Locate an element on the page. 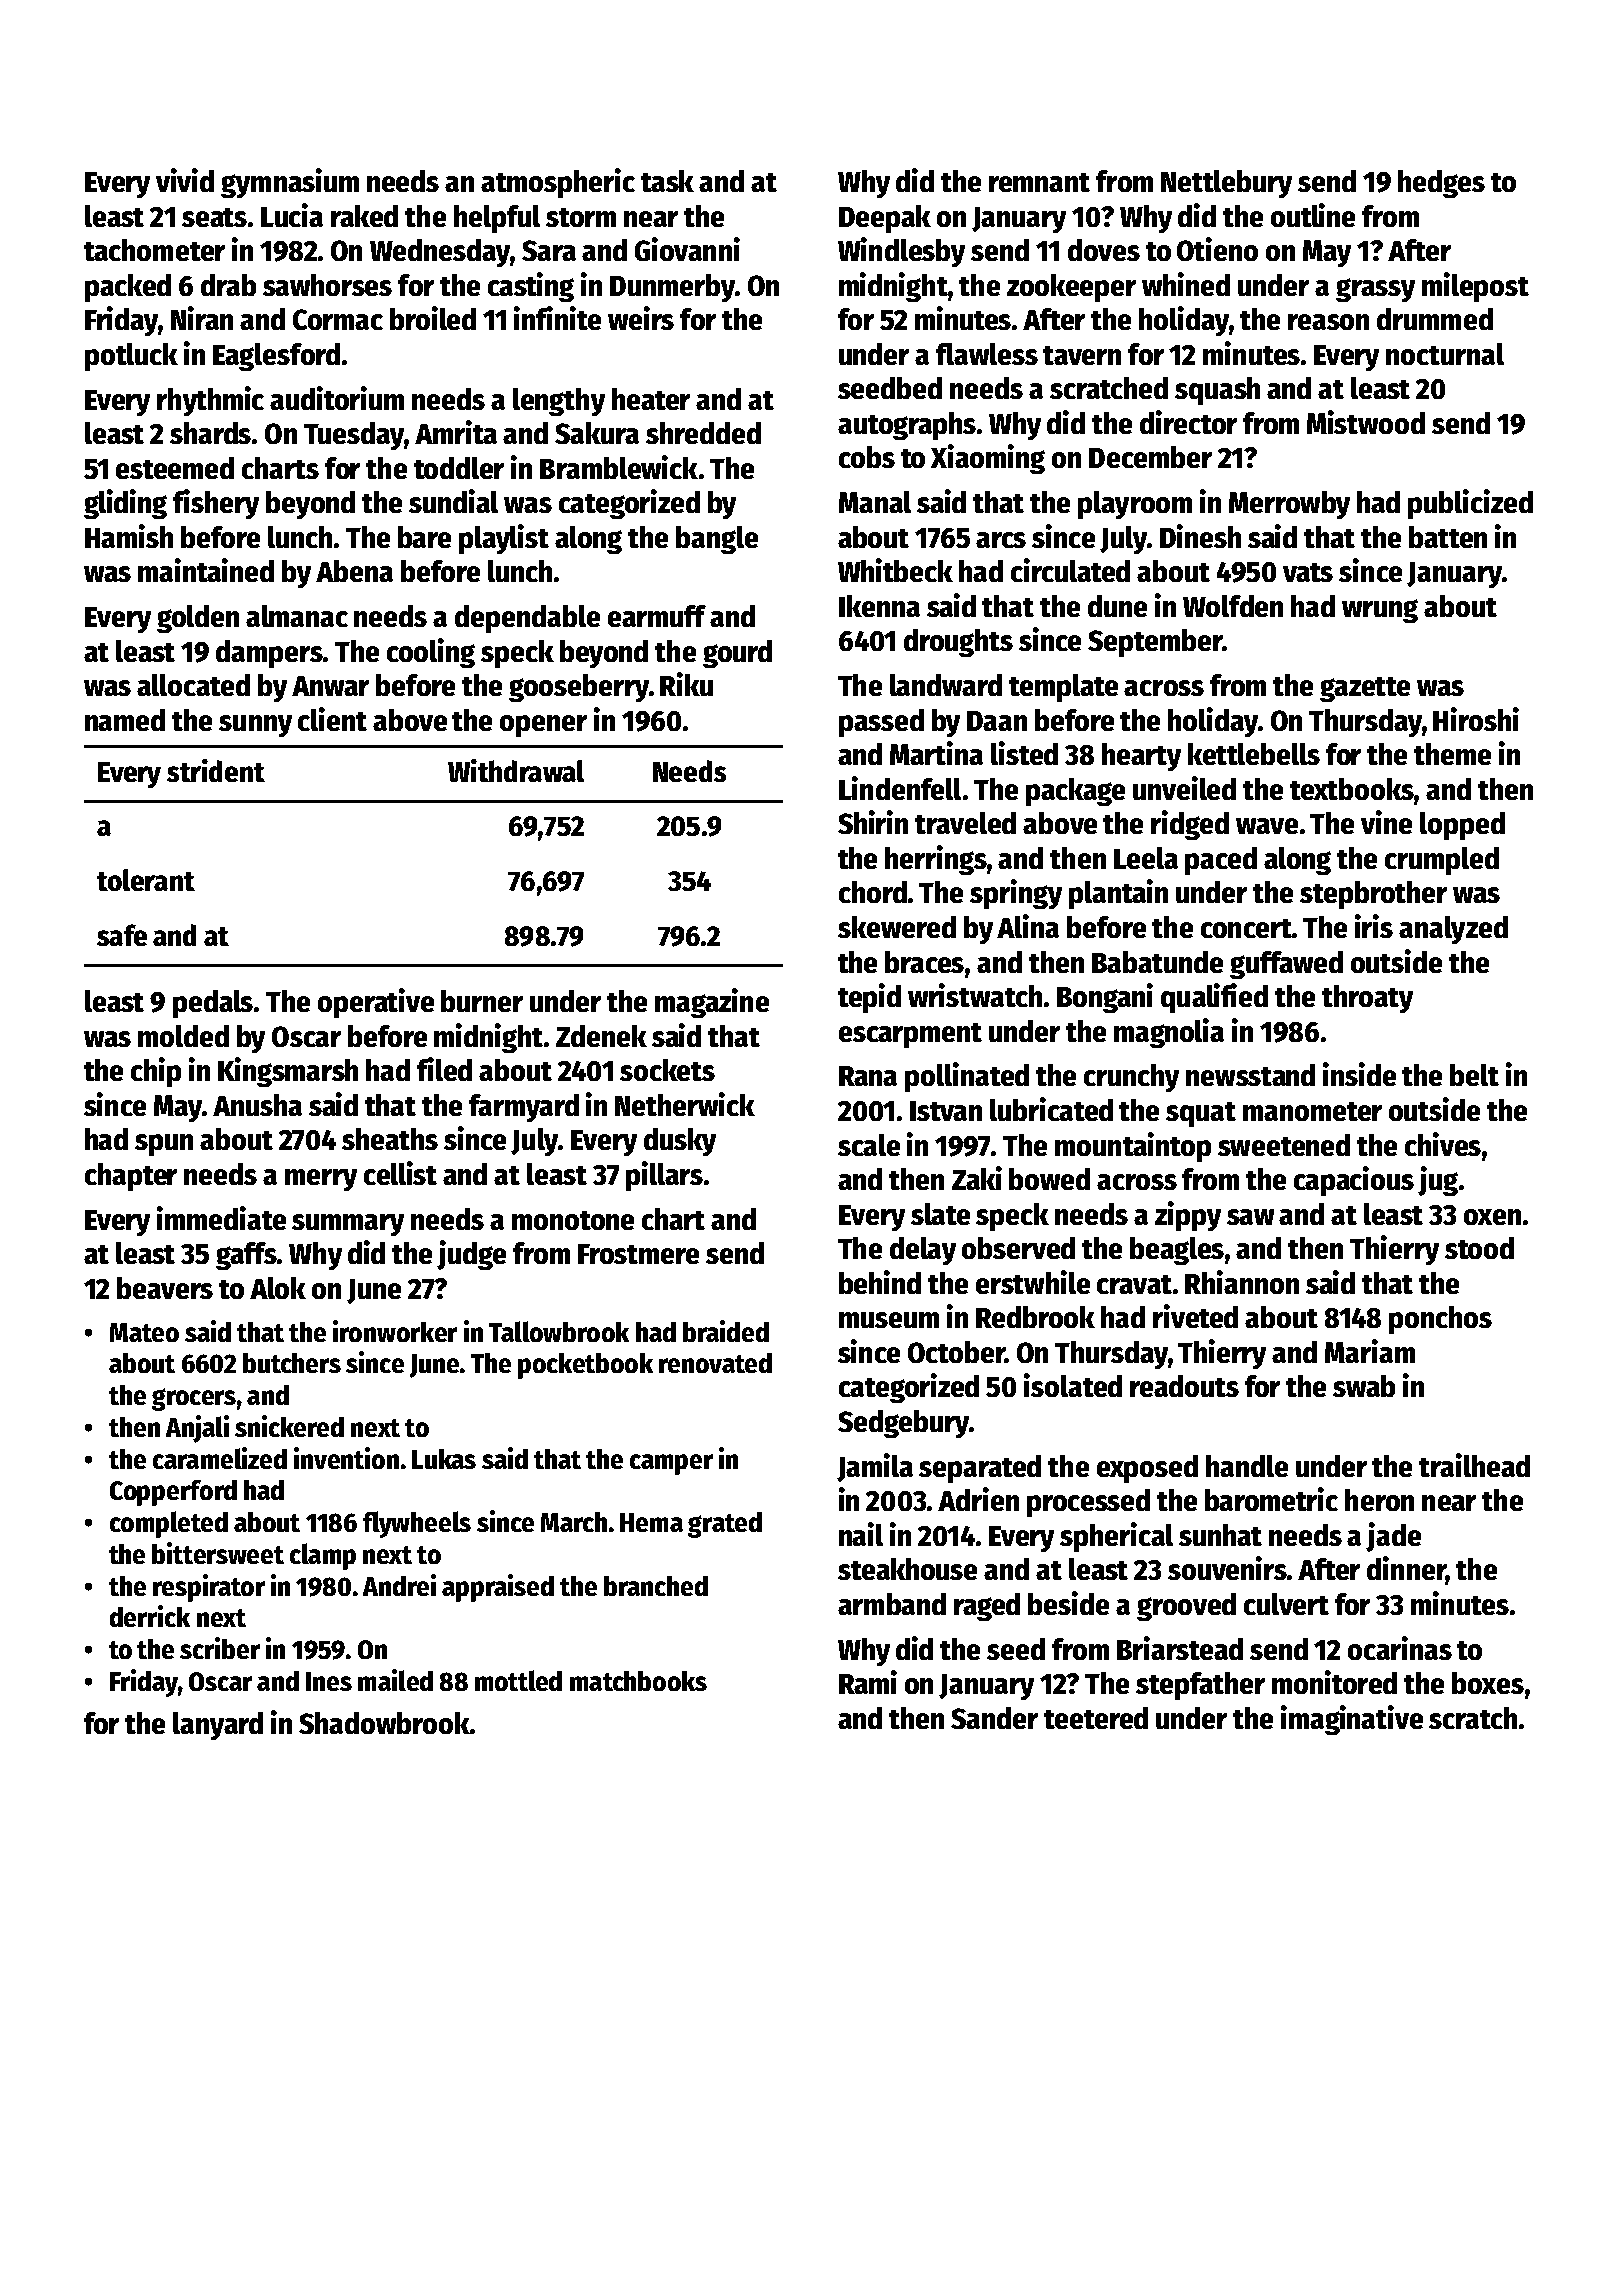  autographs is located at coordinates (907, 426).
